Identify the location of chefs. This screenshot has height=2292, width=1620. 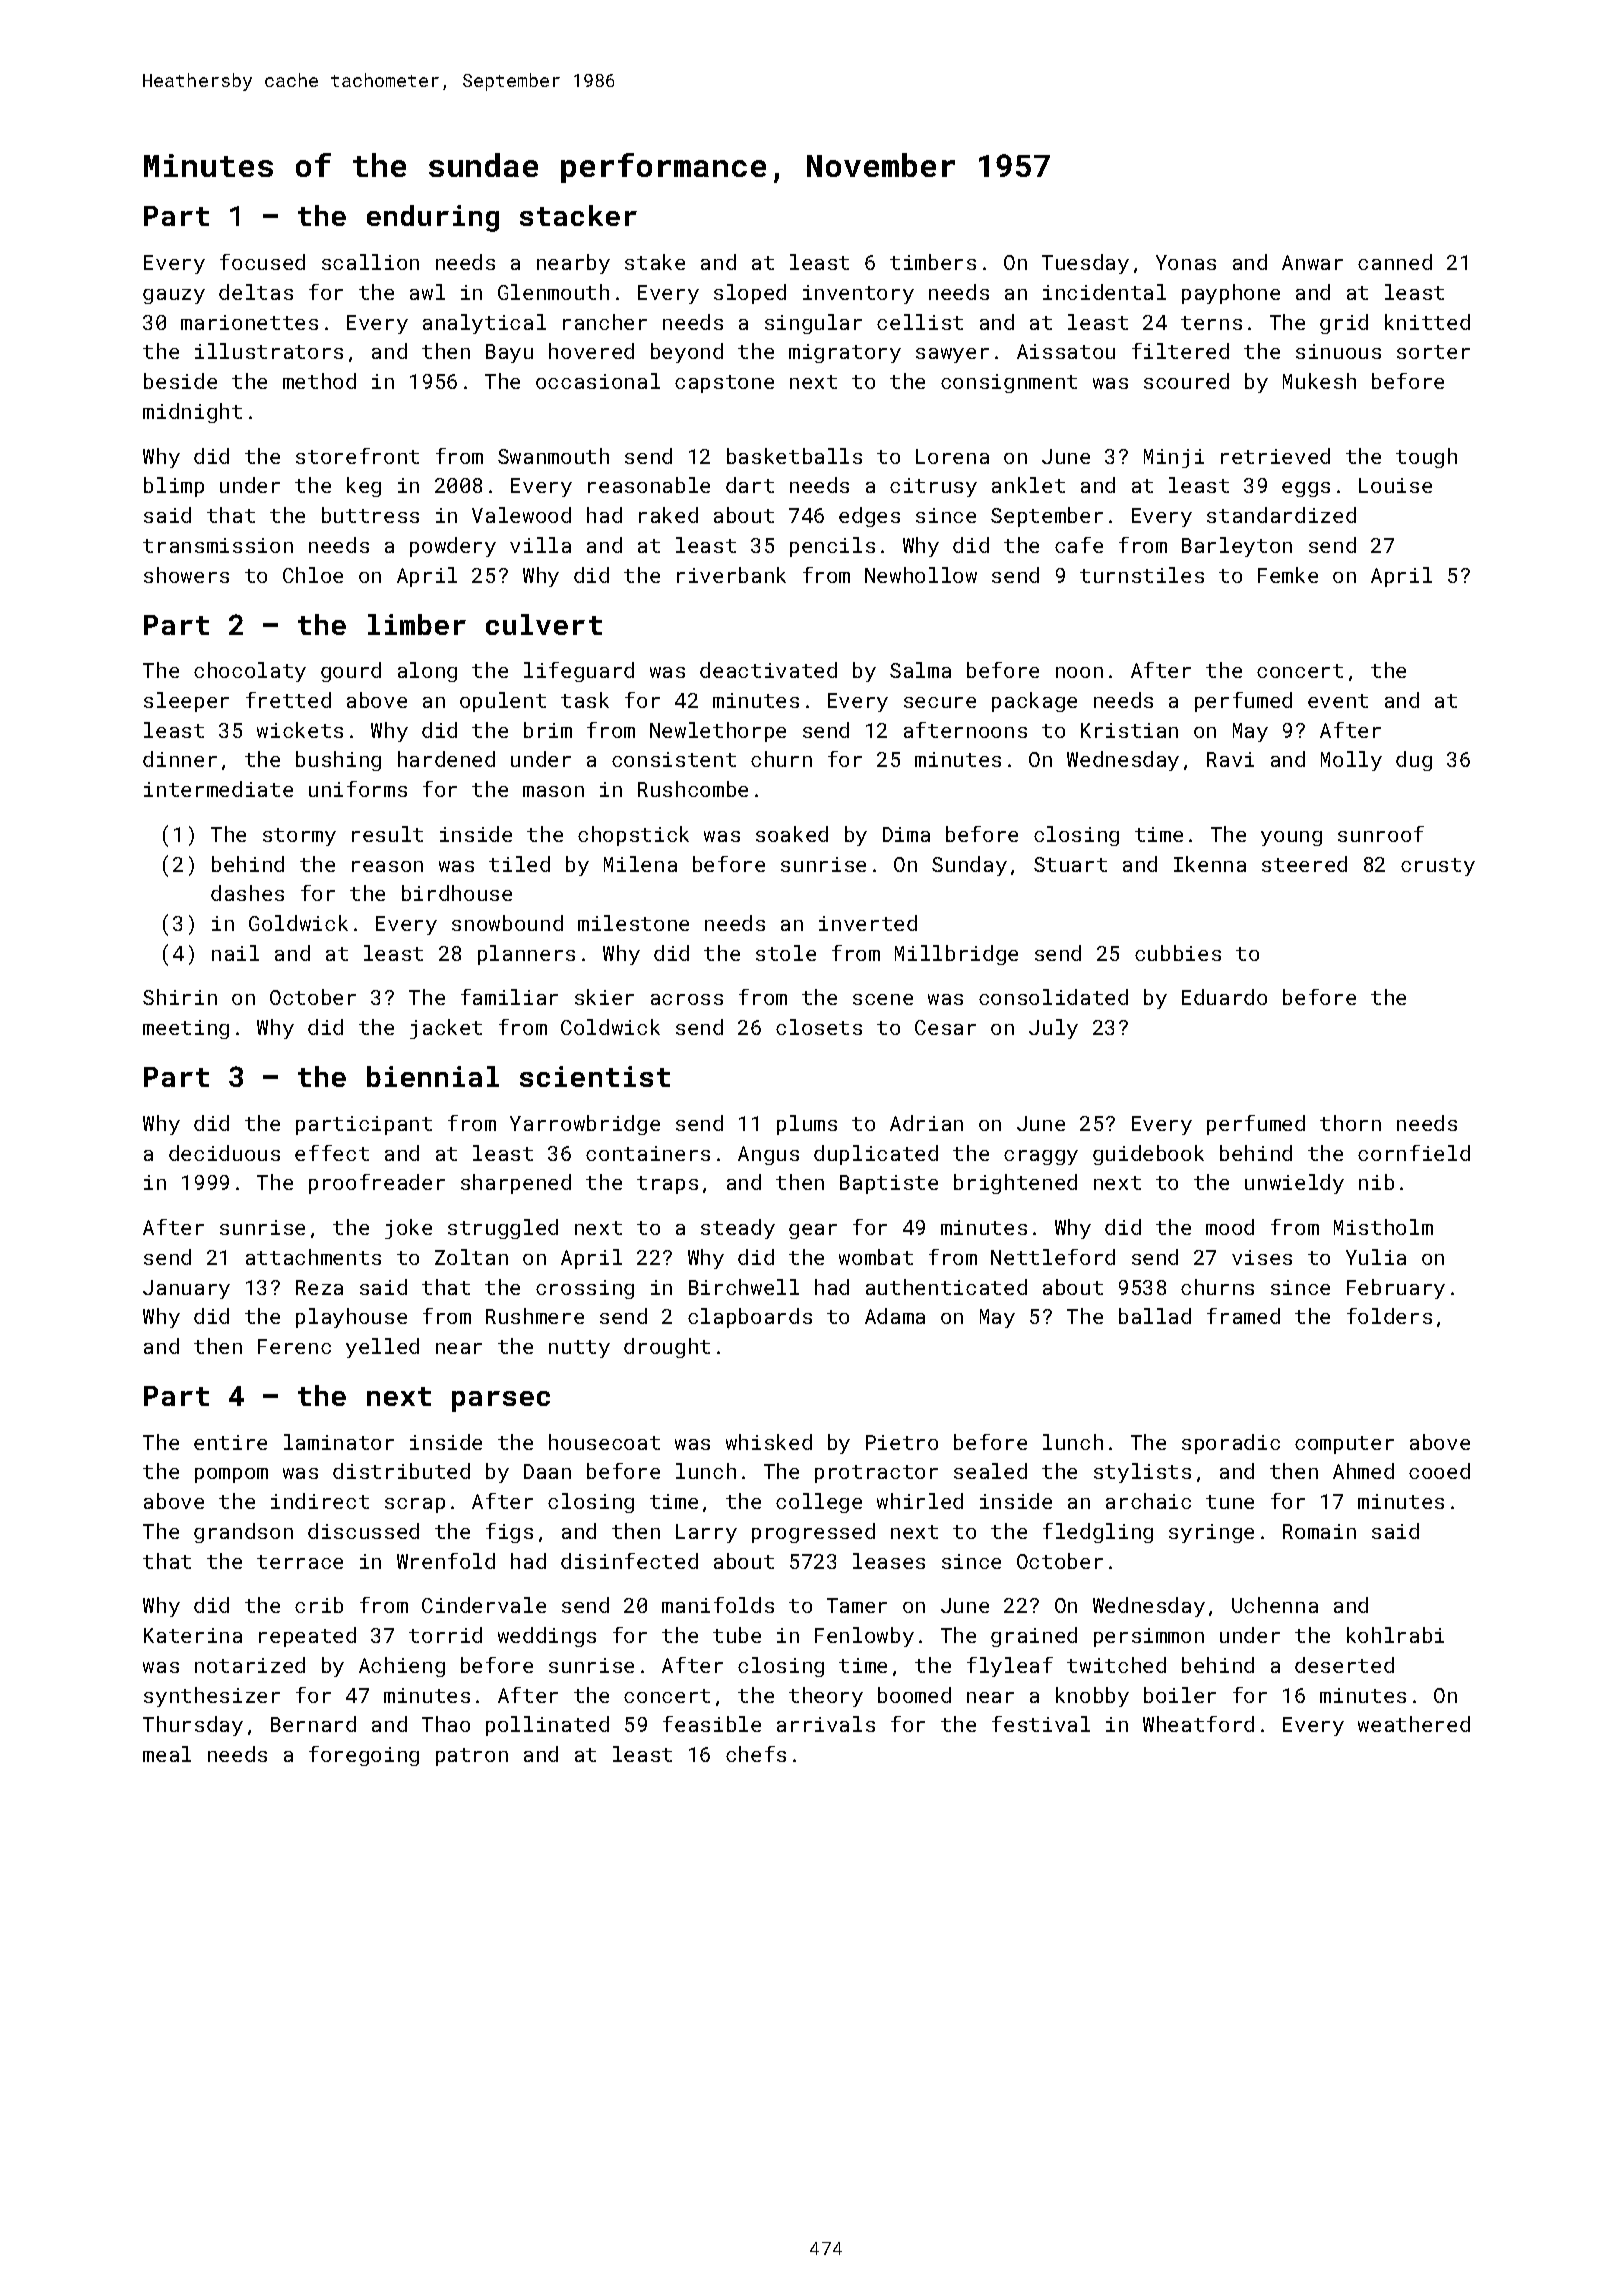
(756, 1754).
